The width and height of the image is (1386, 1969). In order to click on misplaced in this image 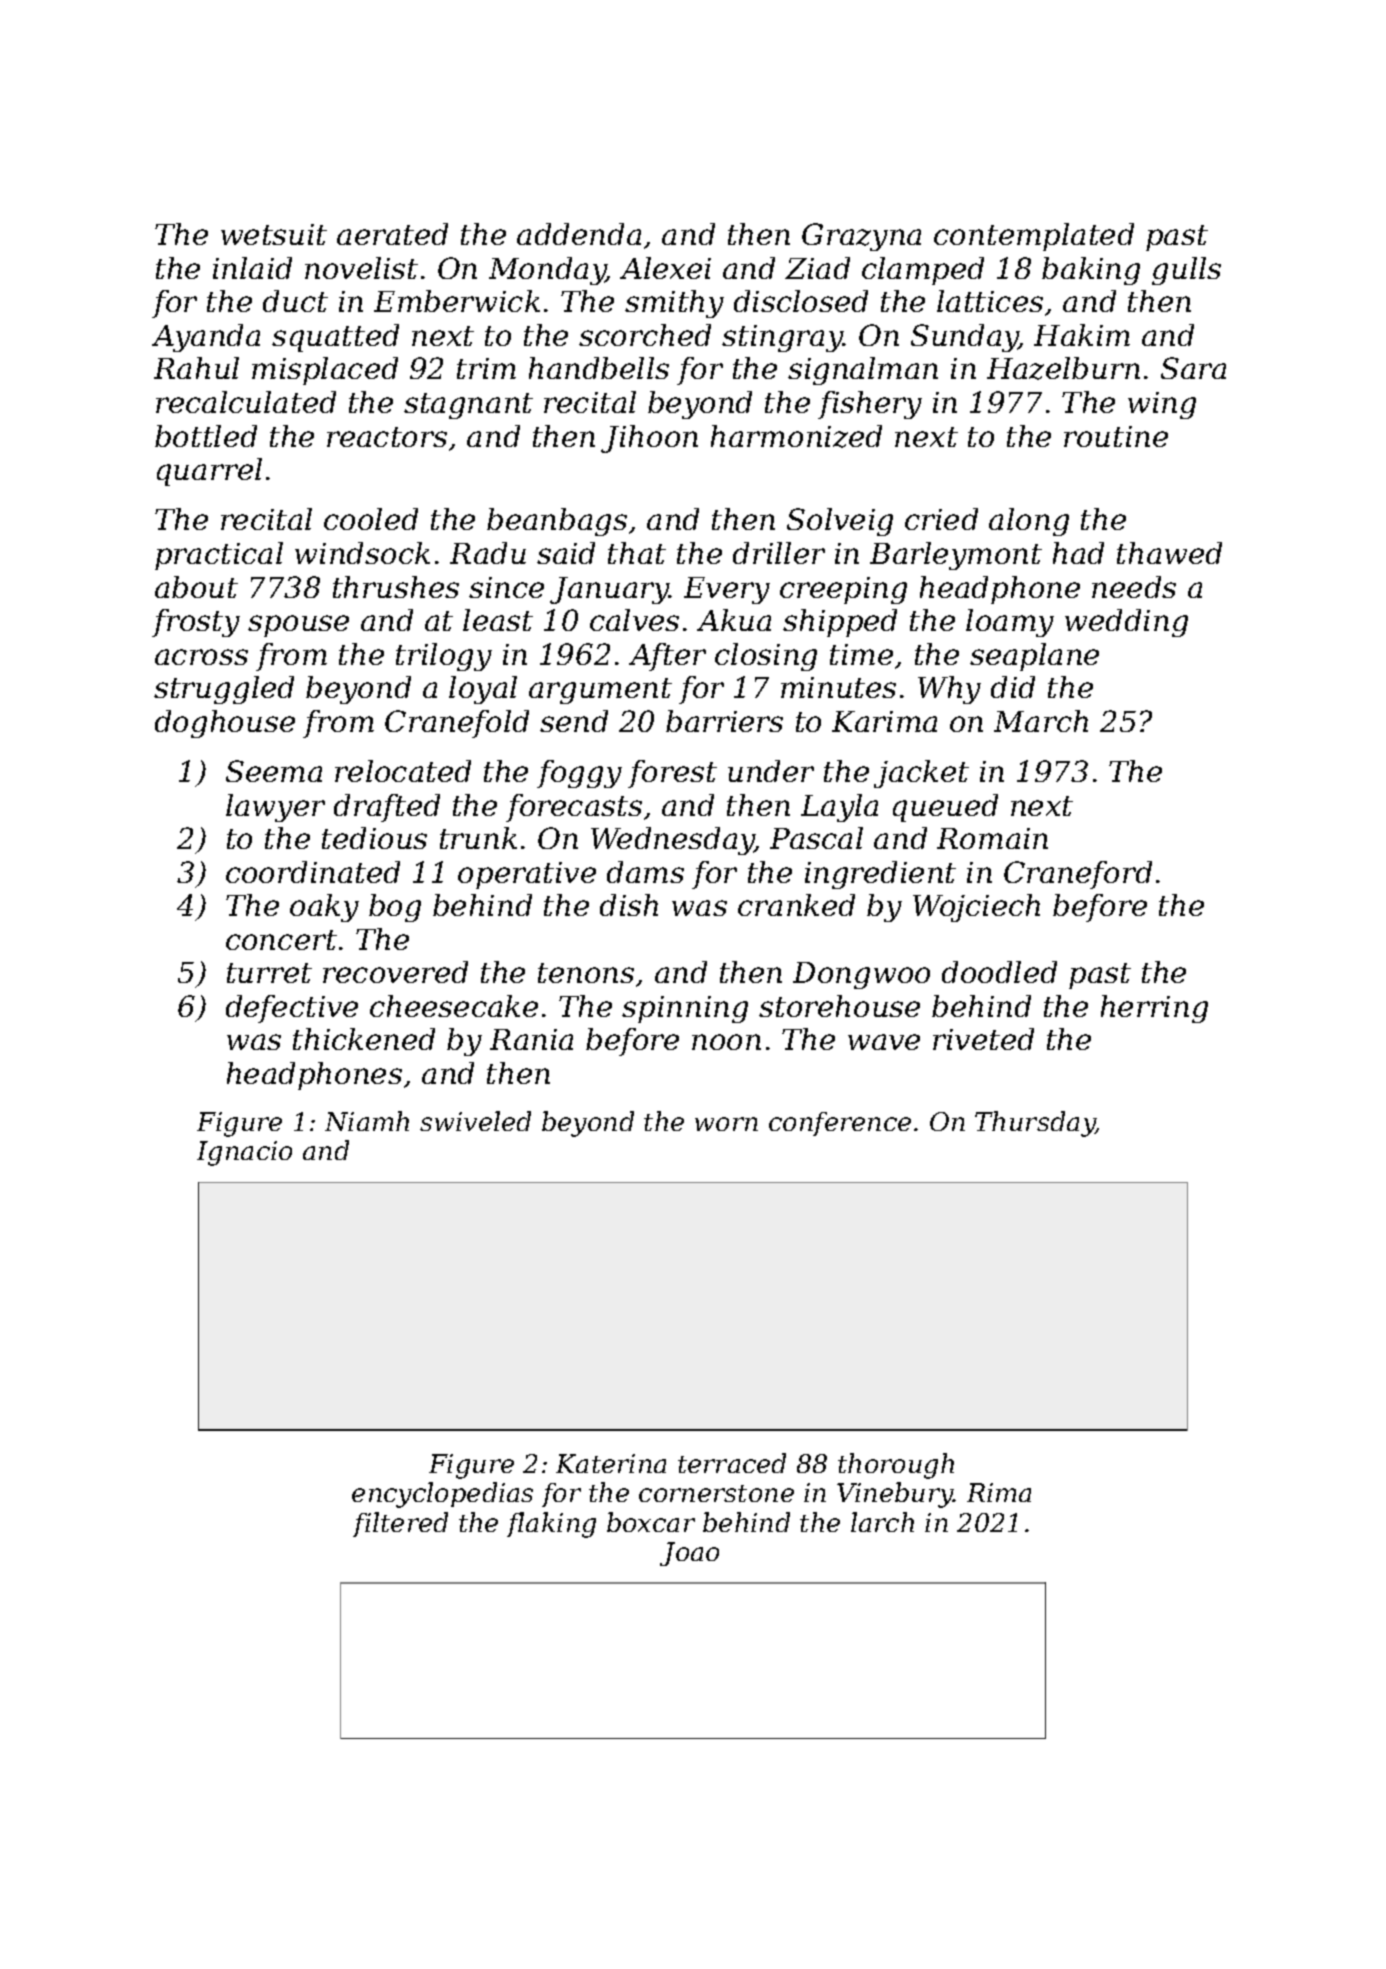, I will do `click(325, 371)`.
